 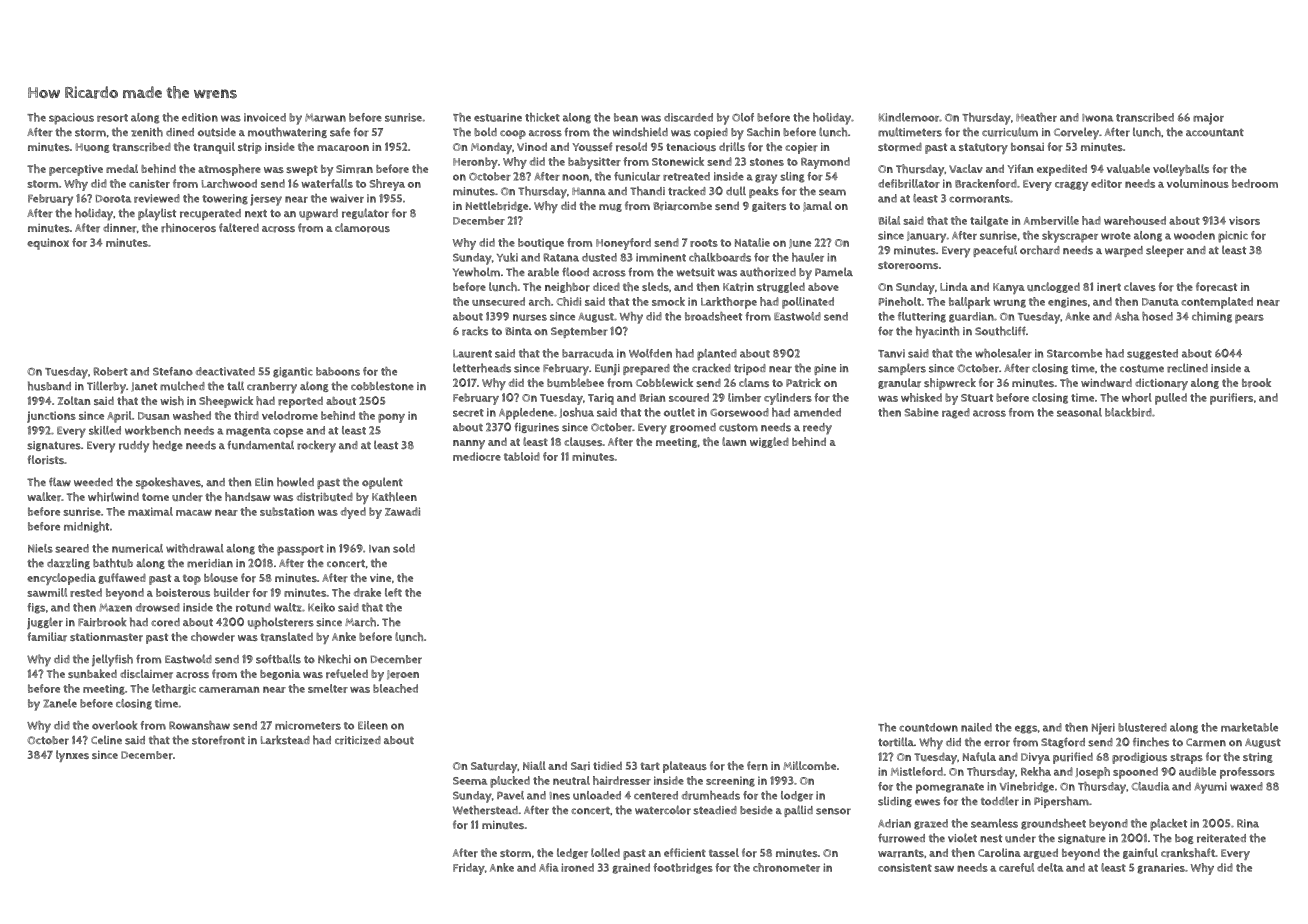 What do you see at coordinates (589, 191) in the page?
I see `Hanna` at bounding box center [589, 191].
